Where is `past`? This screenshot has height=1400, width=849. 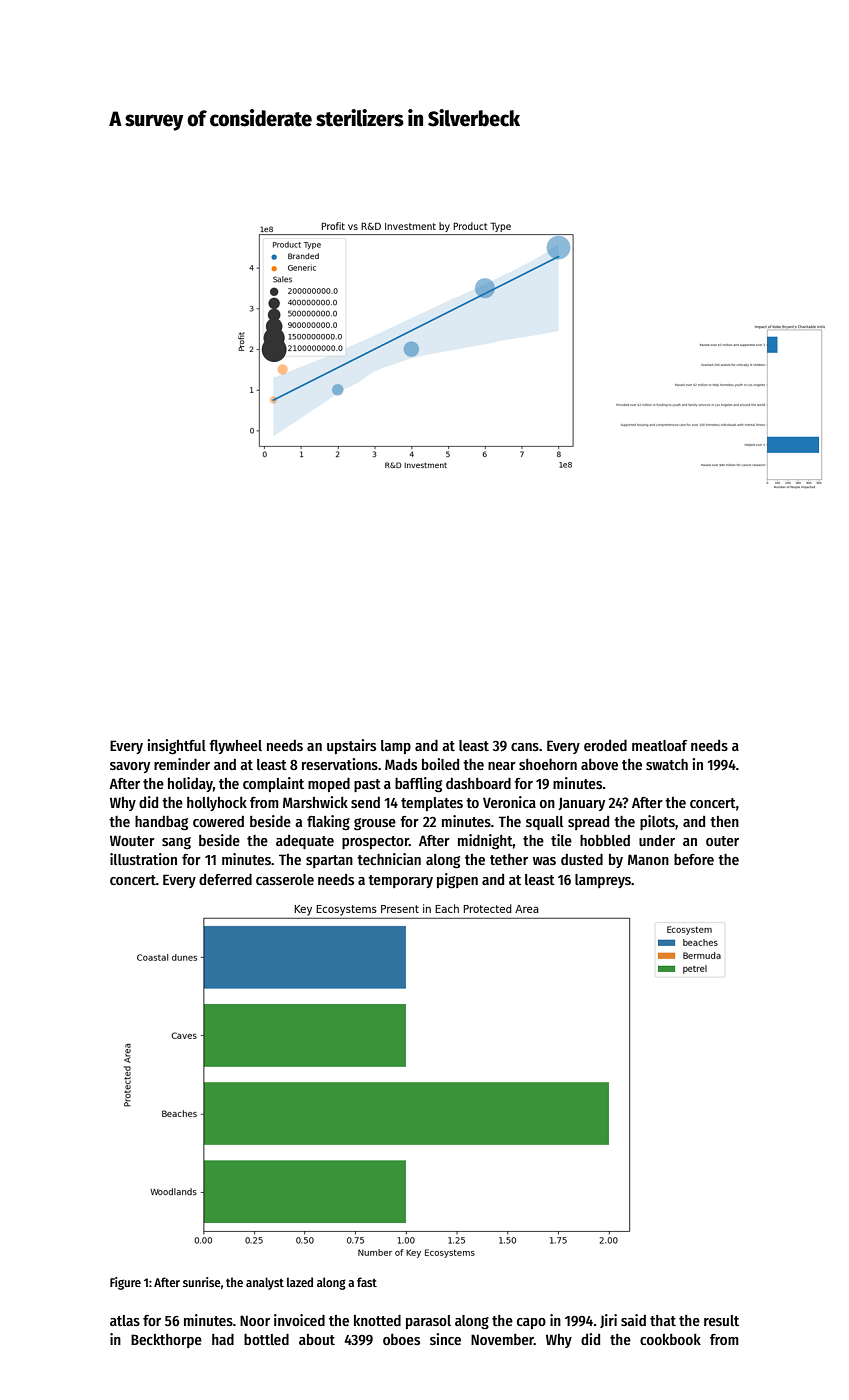 past is located at coordinates (367, 785).
